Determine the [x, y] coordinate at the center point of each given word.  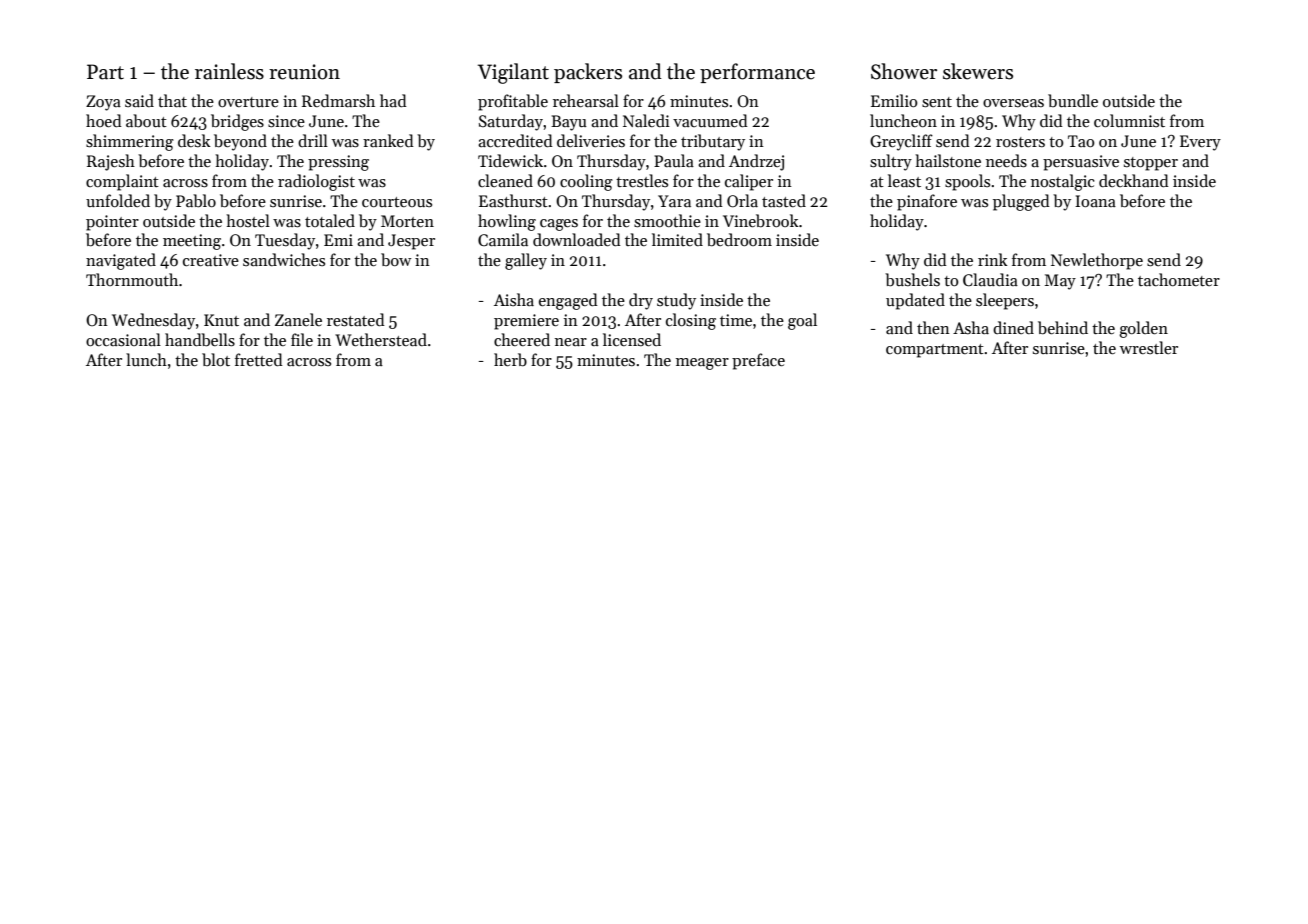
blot [216, 359]
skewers [978, 71]
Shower [904, 71]
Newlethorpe [1097, 261]
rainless [229, 71]
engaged [568, 301]
